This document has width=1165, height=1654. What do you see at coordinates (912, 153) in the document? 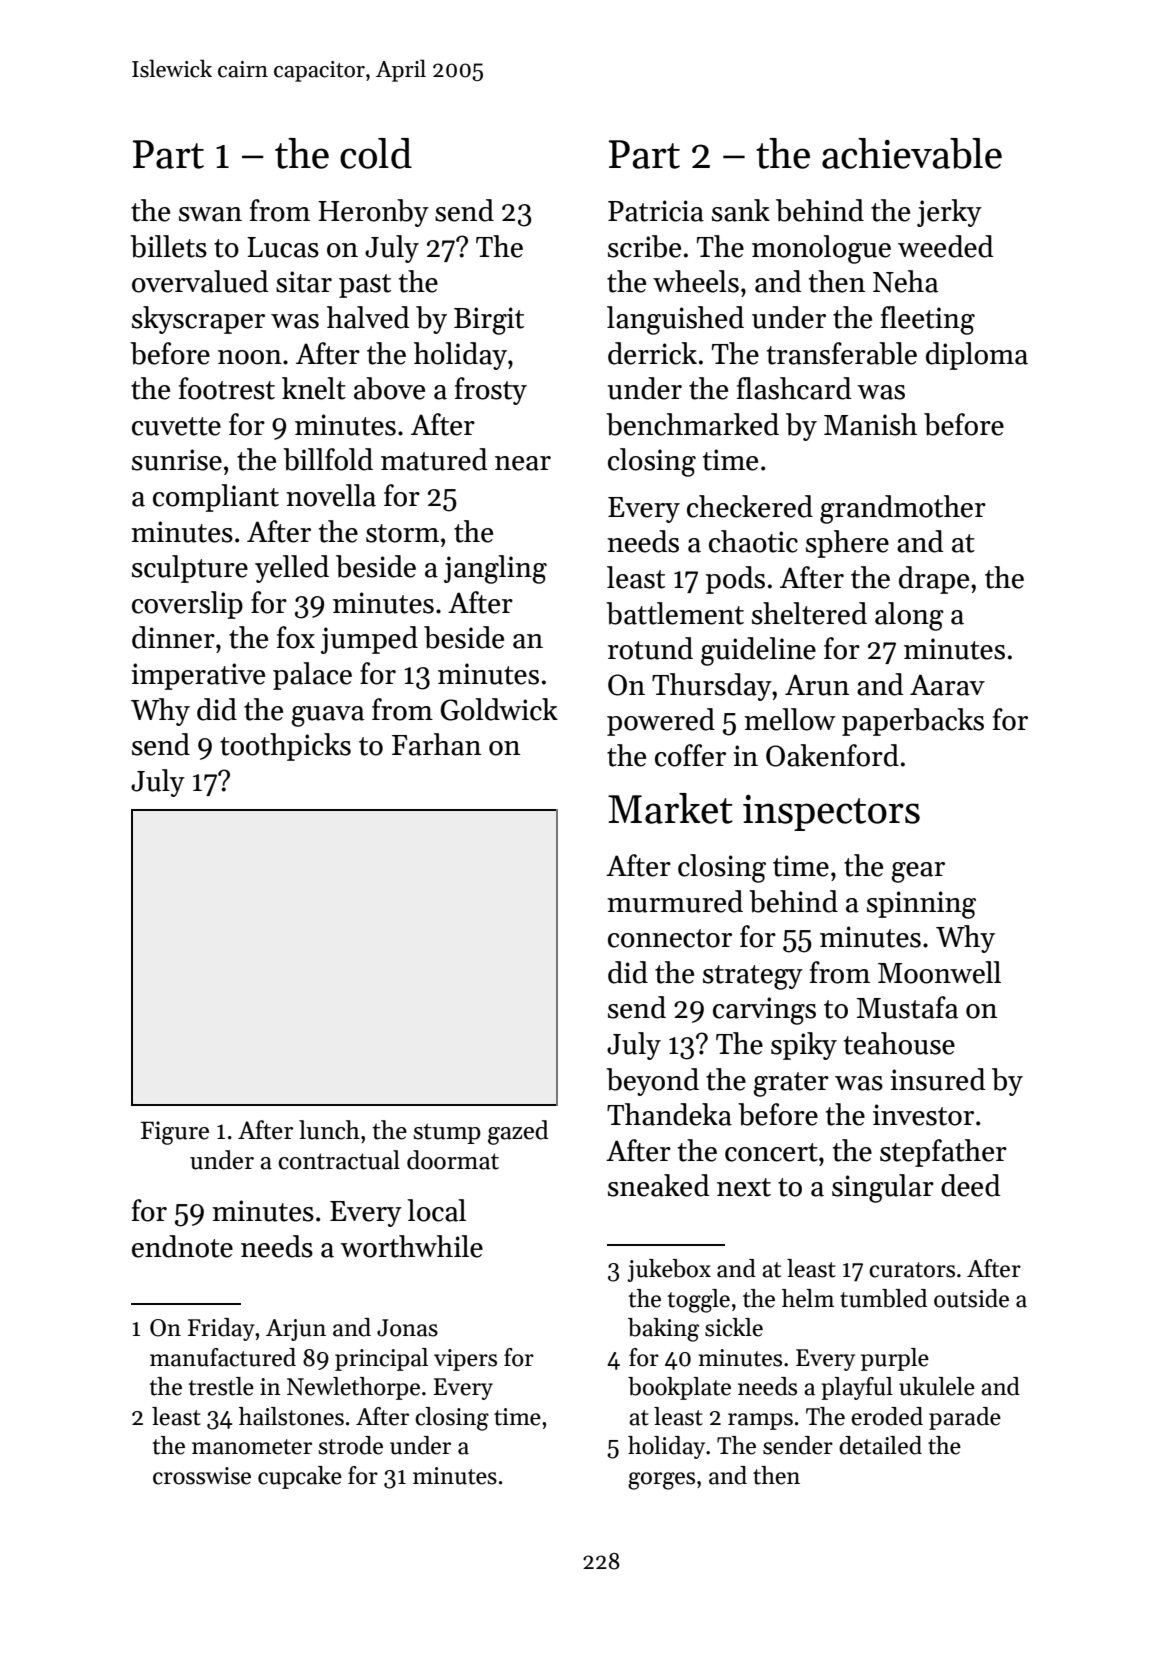
I see `achievable` at bounding box center [912, 153].
